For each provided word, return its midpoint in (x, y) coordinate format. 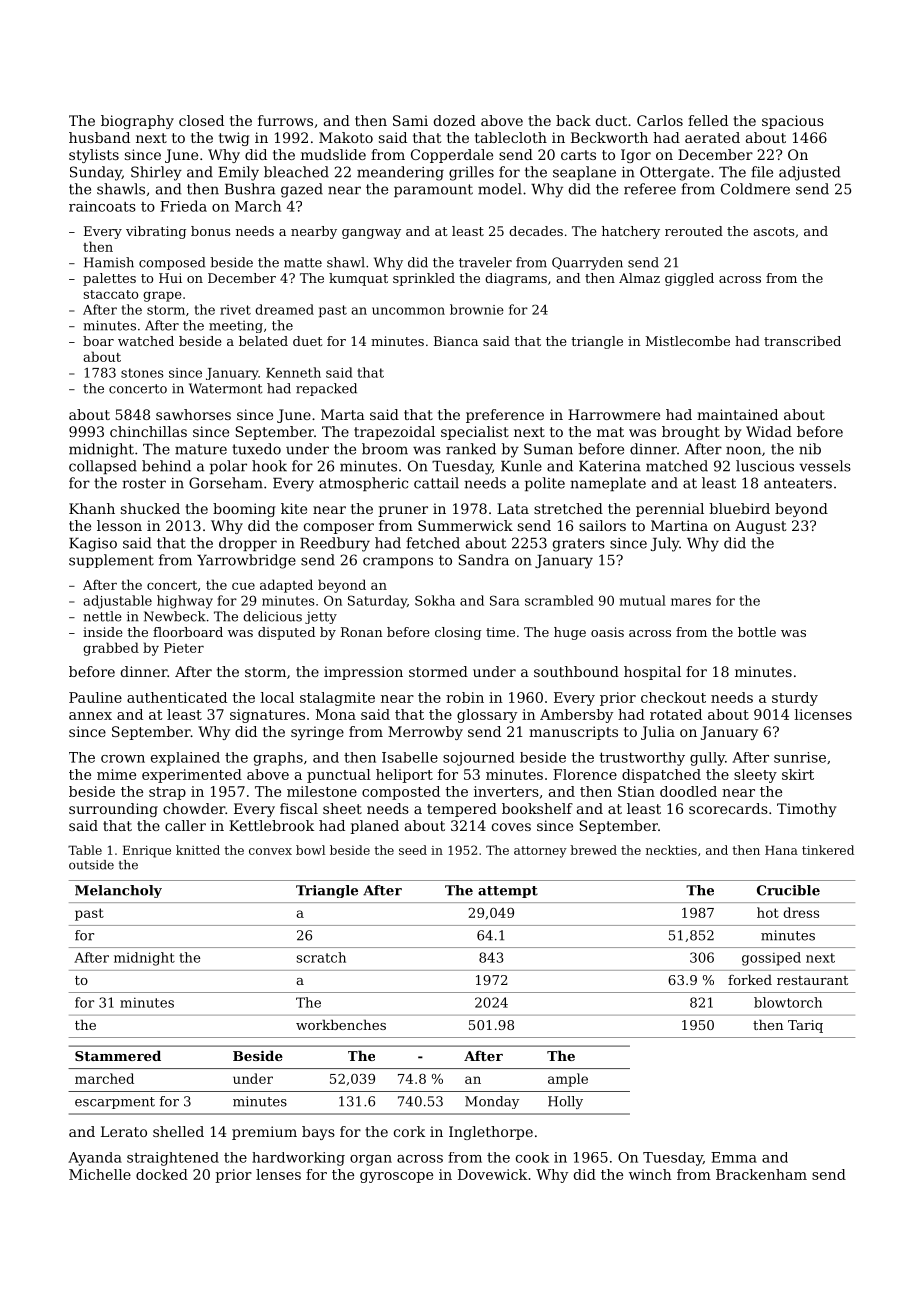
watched (146, 341)
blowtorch (788, 1002)
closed (201, 120)
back (573, 120)
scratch (321, 957)
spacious (793, 122)
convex (270, 851)
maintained (737, 414)
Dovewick (492, 1174)
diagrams (516, 279)
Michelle (100, 1174)
